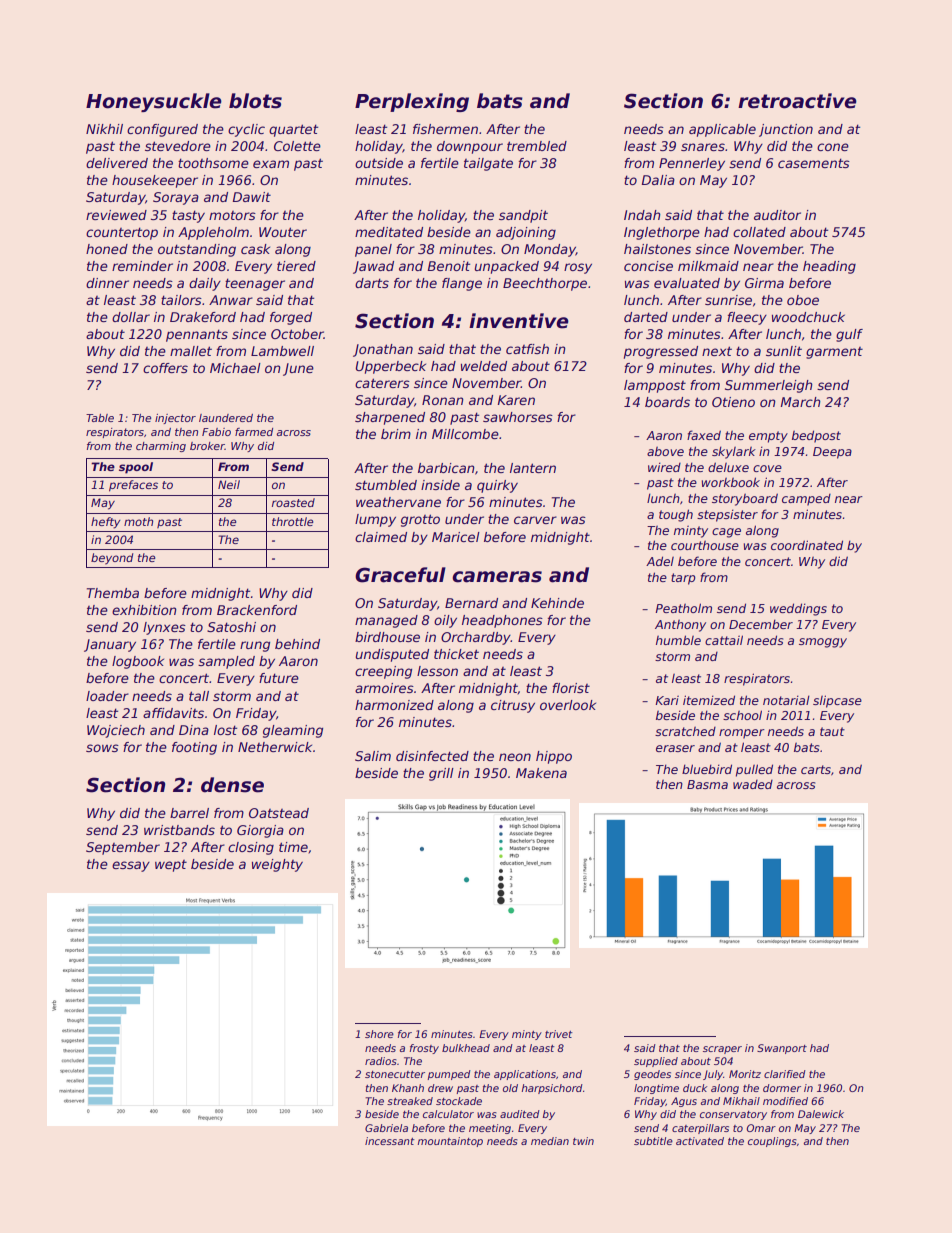 The image size is (952, 1233). I want to click on grill, so click(441, 774).
